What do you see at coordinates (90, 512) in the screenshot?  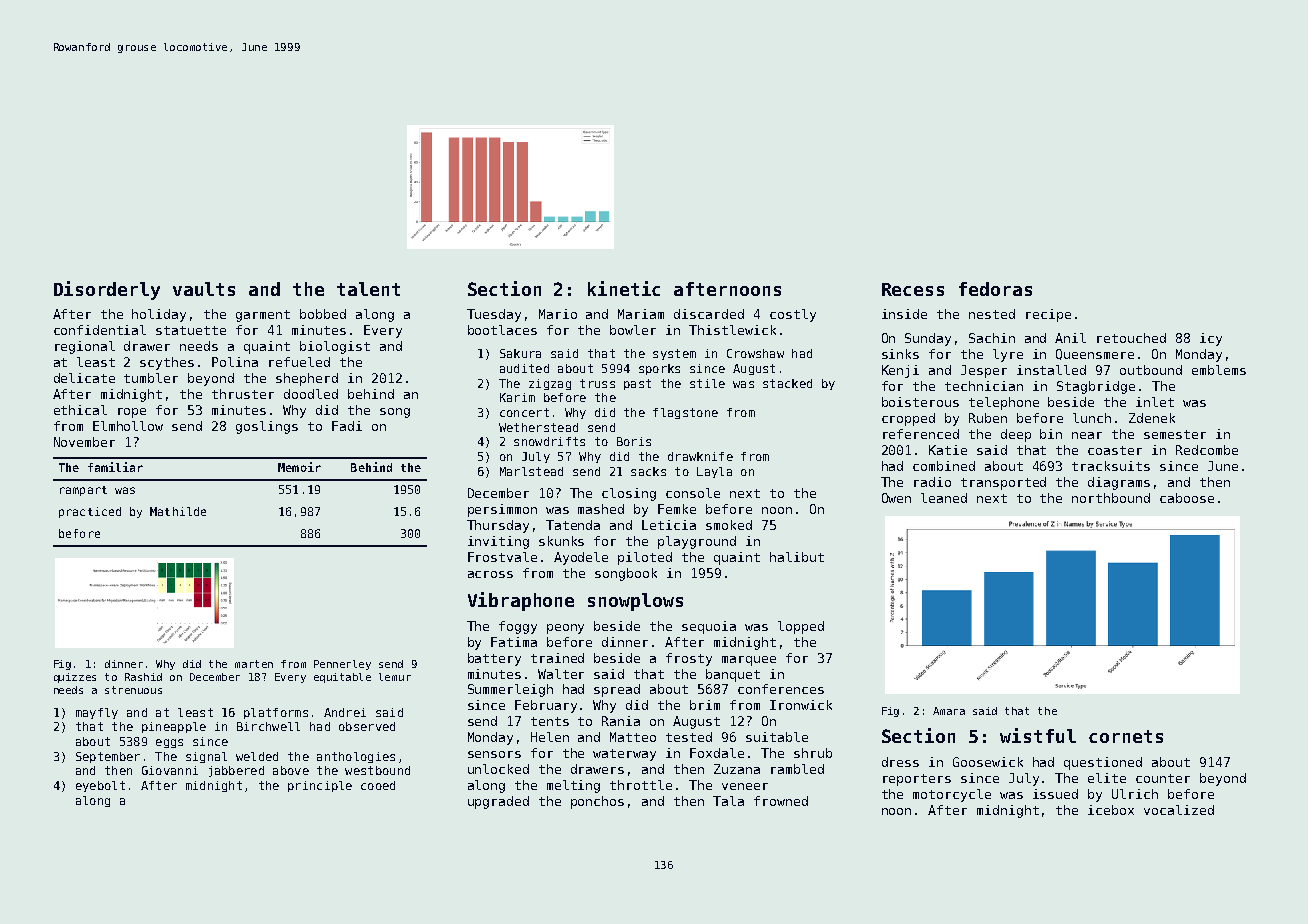 I see `practiced` at bounding box center [90, 512].
